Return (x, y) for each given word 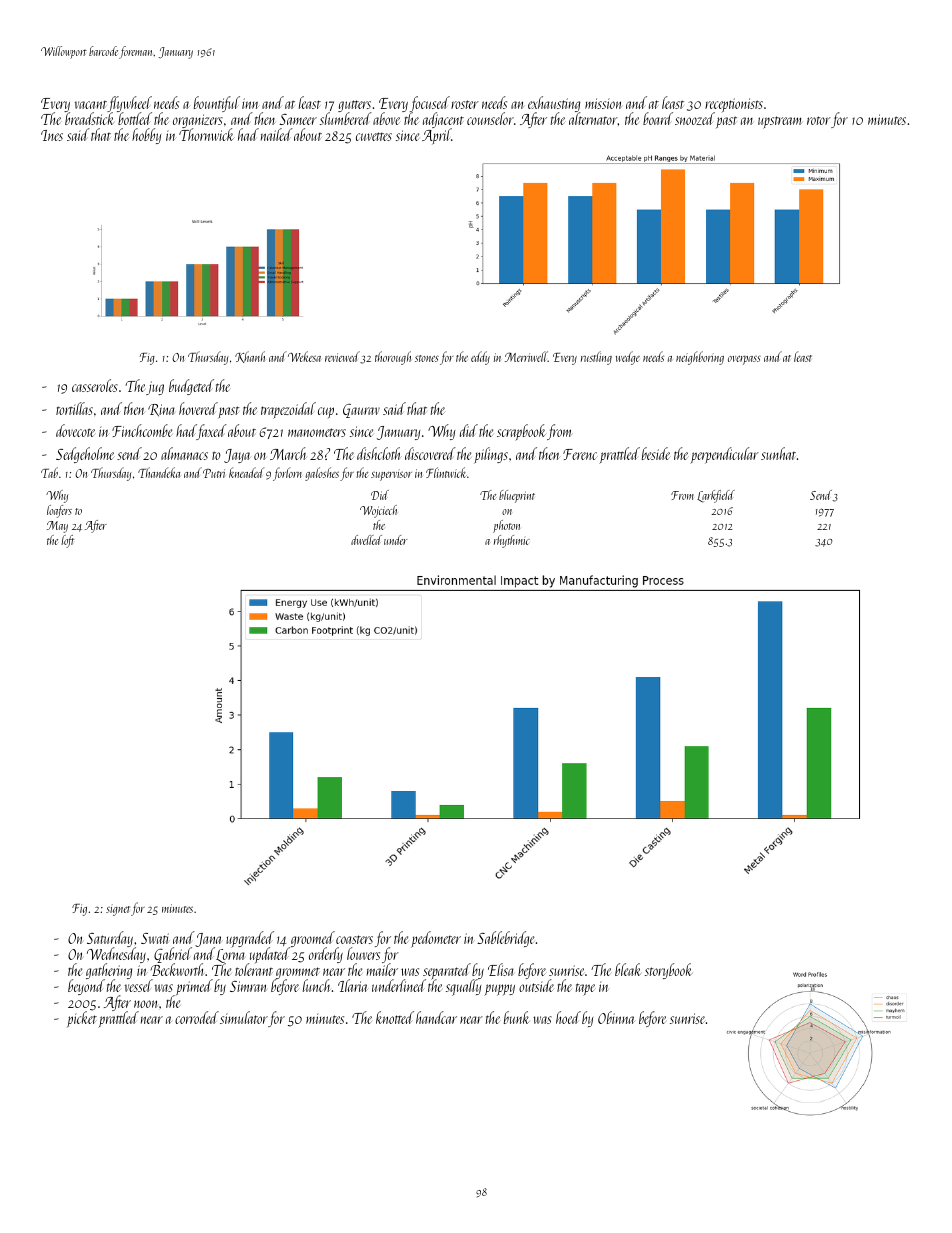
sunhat (778, 453)
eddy (480, 358)
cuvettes (374, 136)
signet (118, 910)
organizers (198, 121)
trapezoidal (288, 410)
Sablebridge (505, 939)
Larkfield (716, 496)
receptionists (734, 105)
